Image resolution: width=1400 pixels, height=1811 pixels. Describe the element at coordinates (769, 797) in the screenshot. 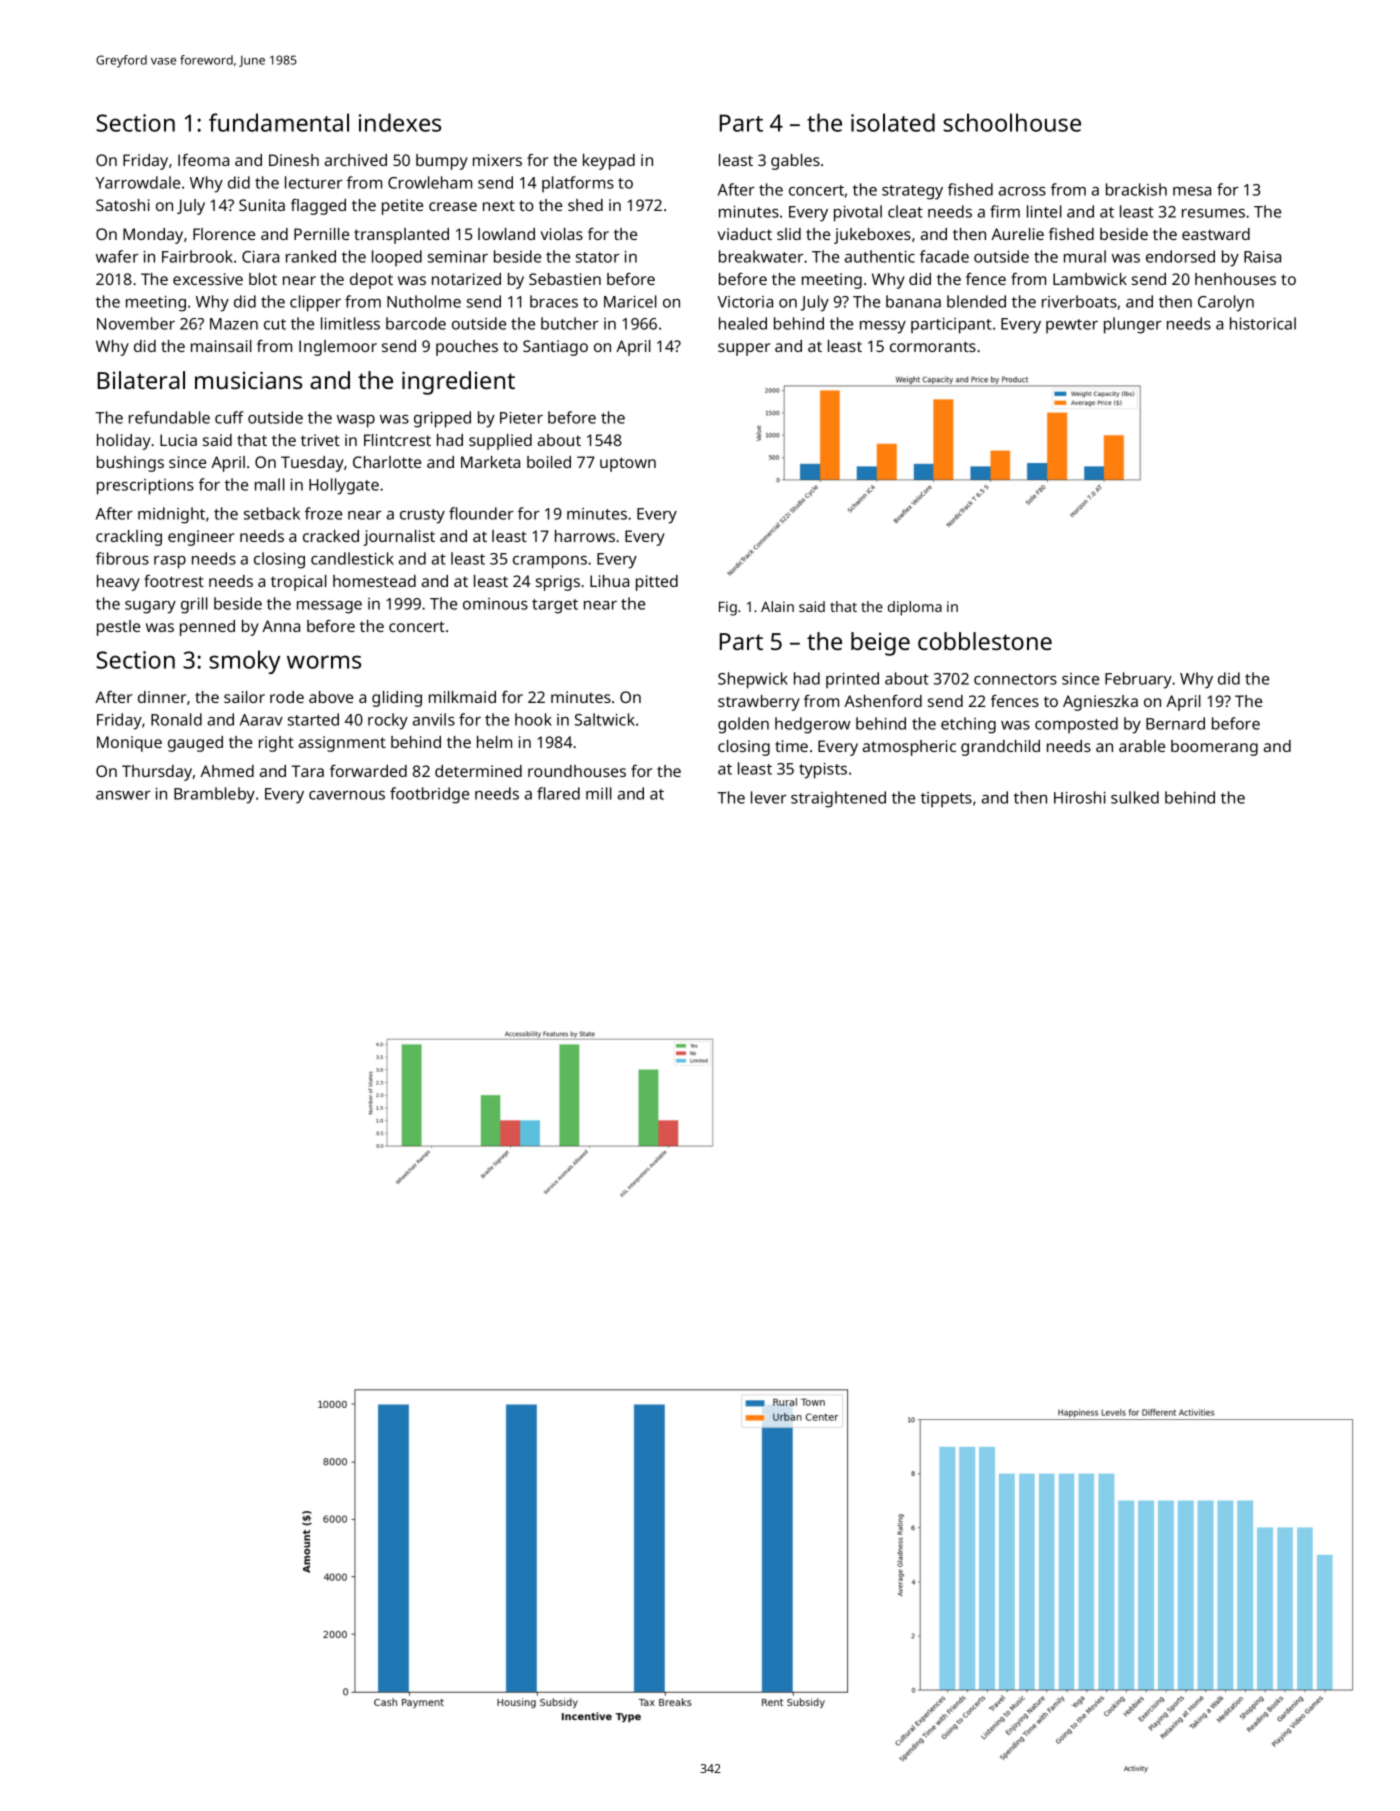

I see `lever` at that location.
